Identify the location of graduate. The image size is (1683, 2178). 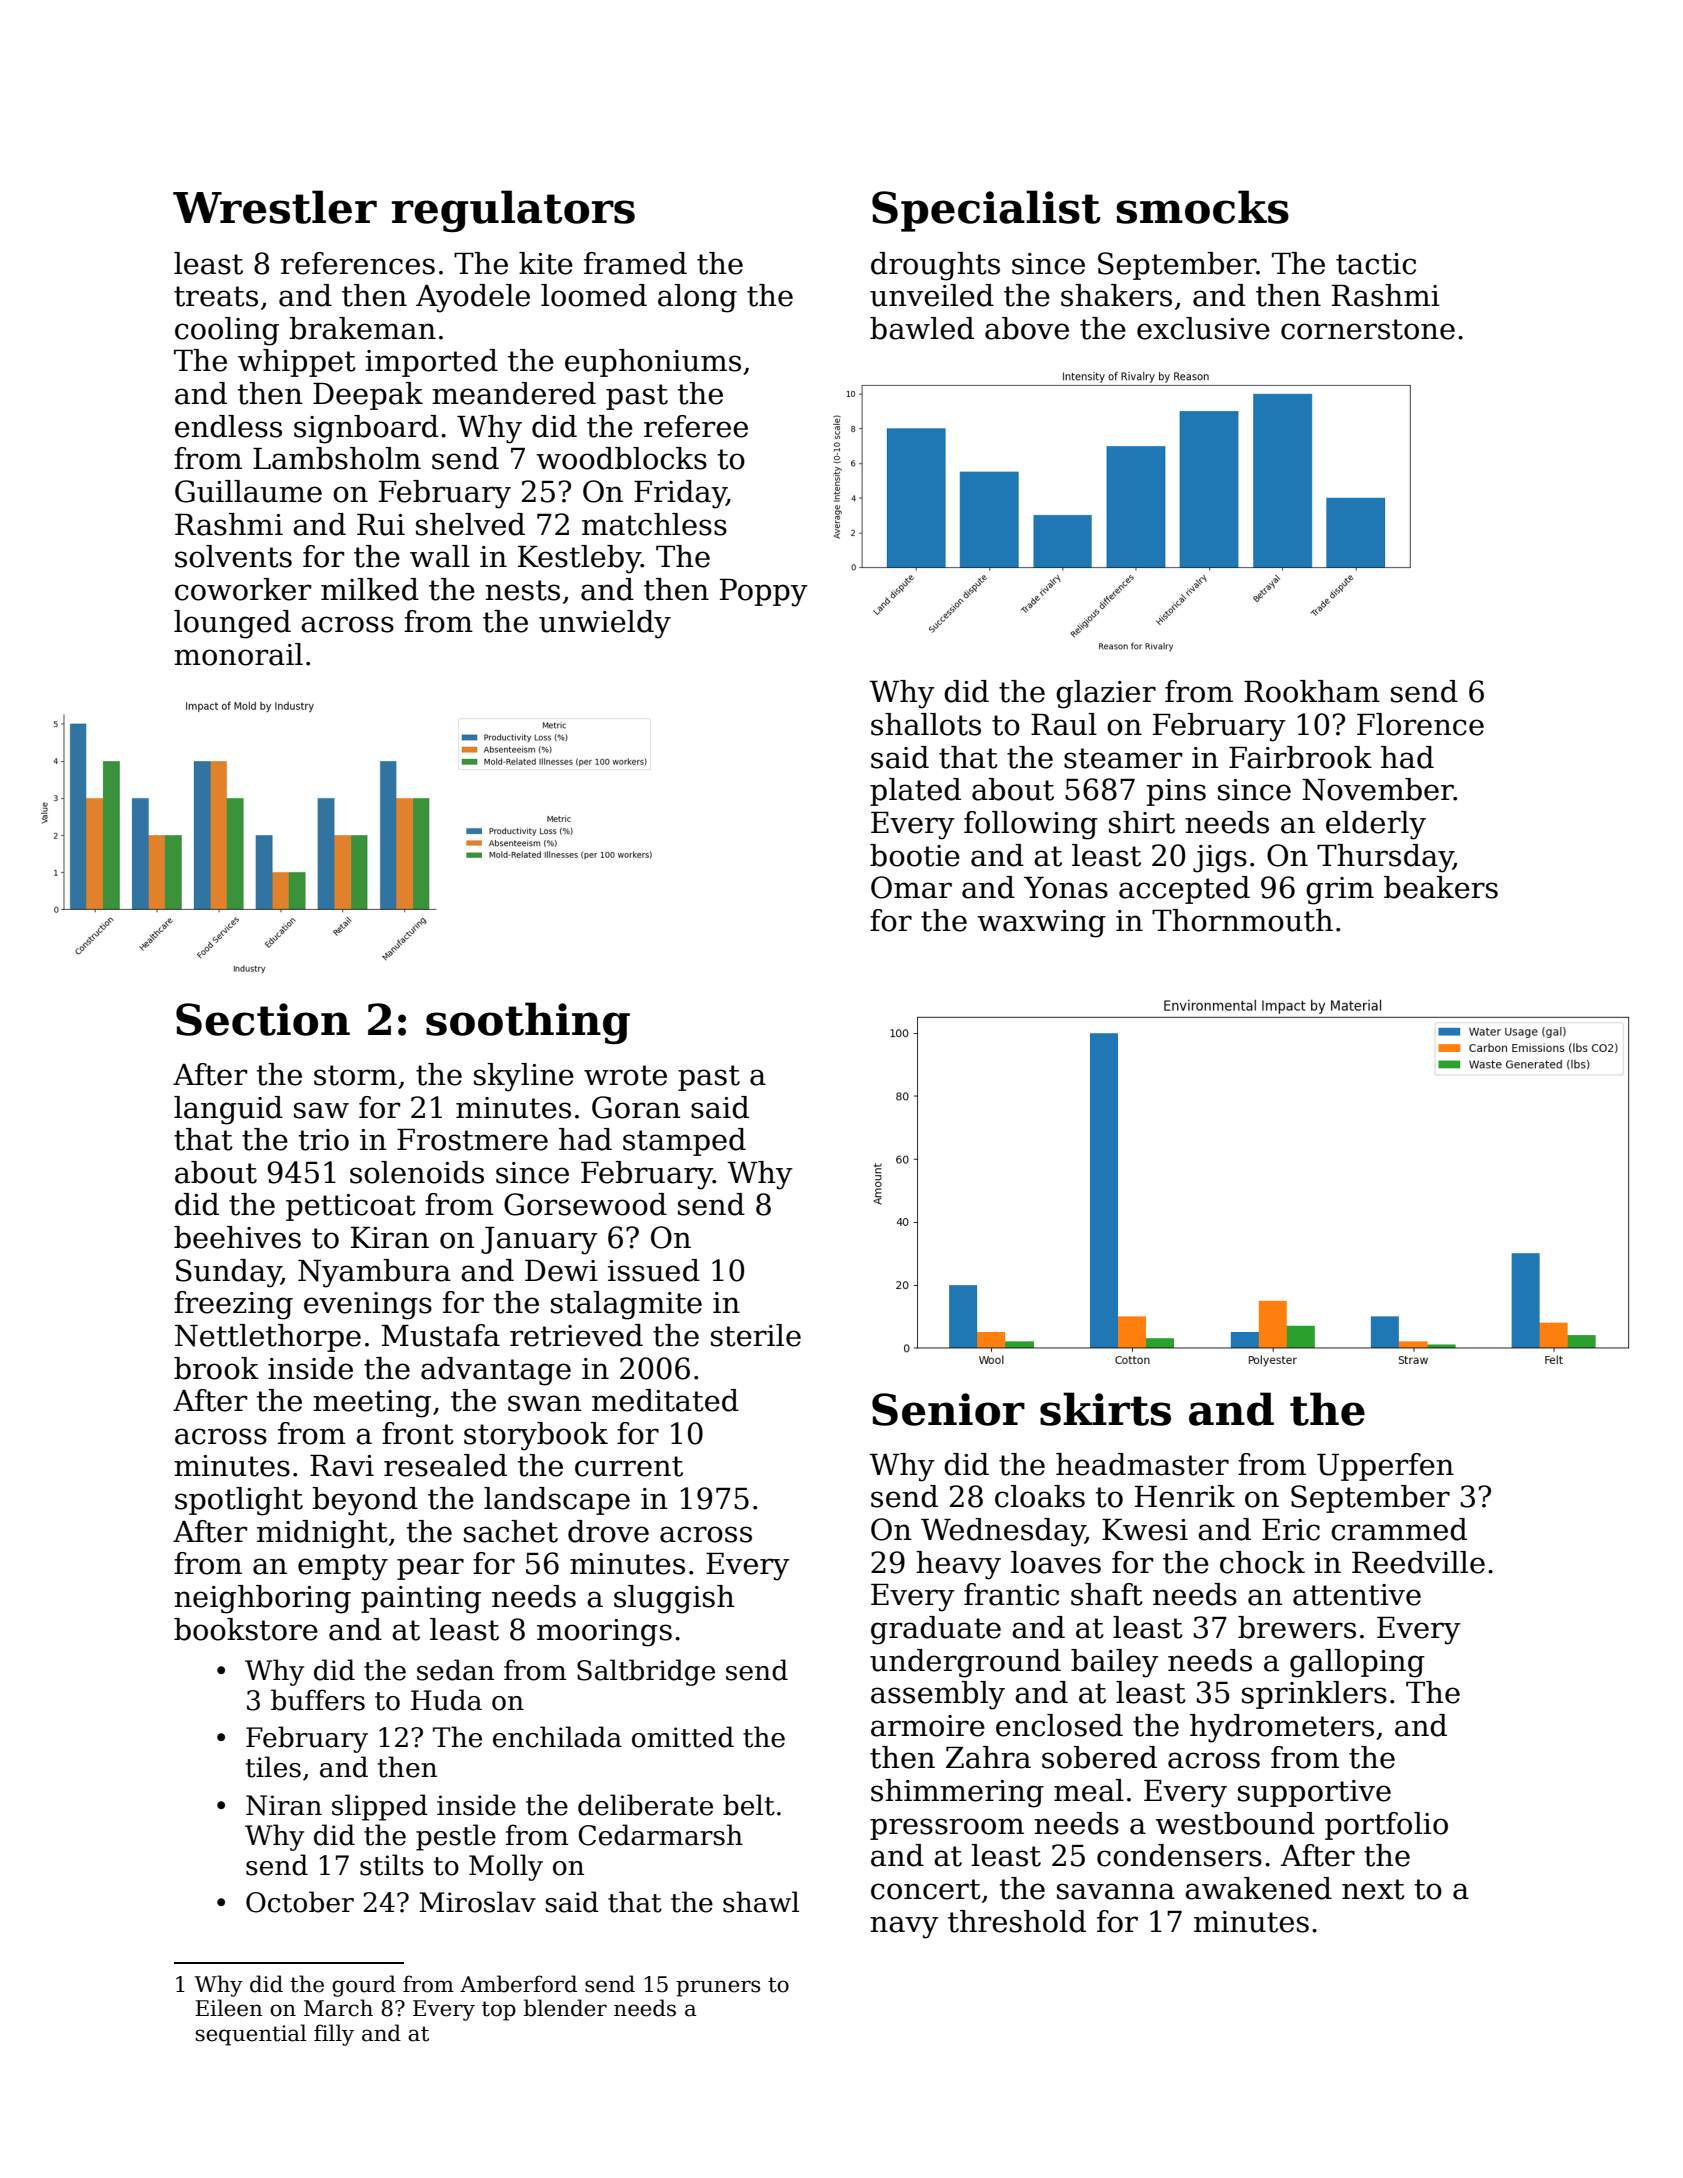
(936, 1630).
